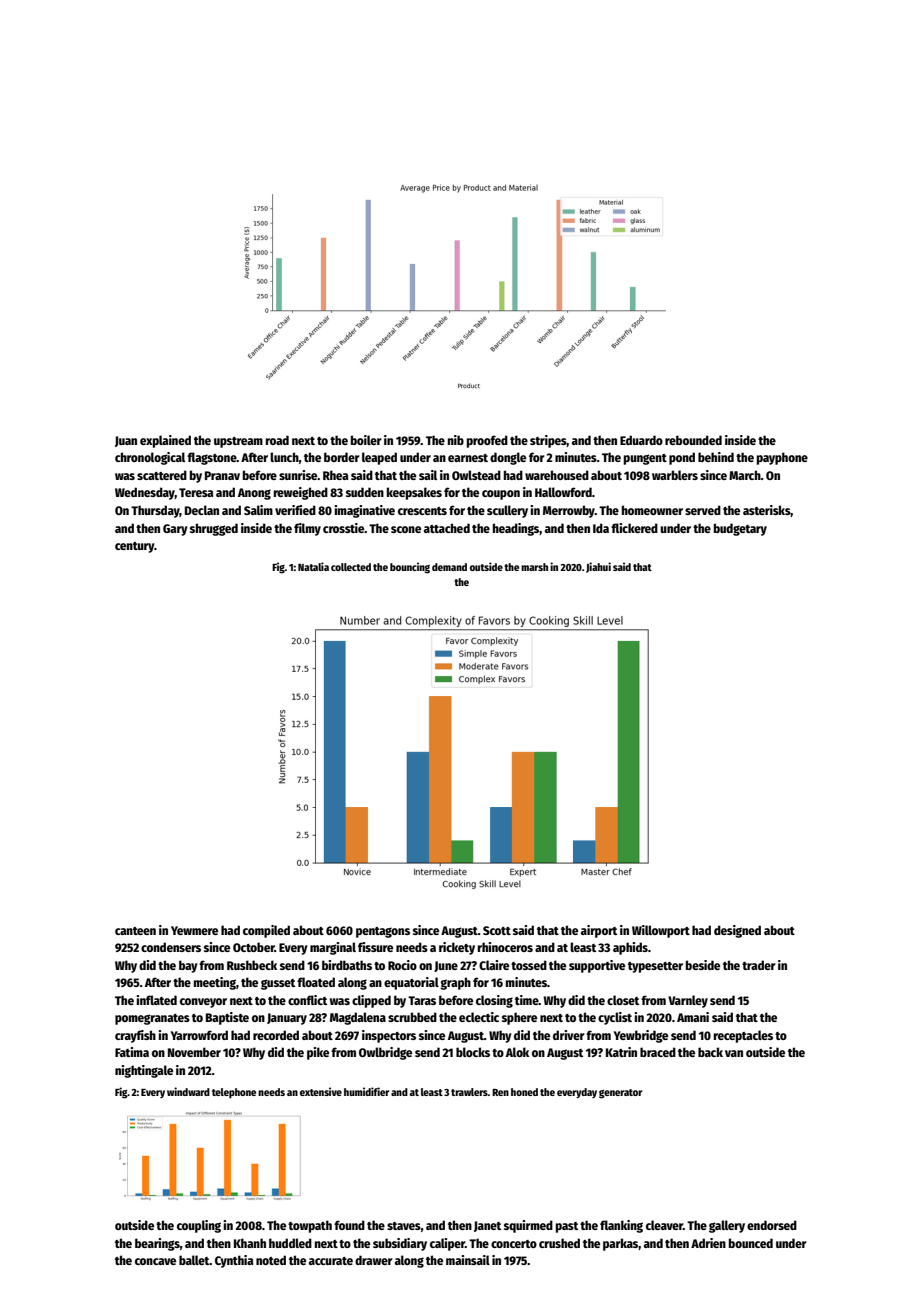  I want to click on budgetary, so click(740, 529).
